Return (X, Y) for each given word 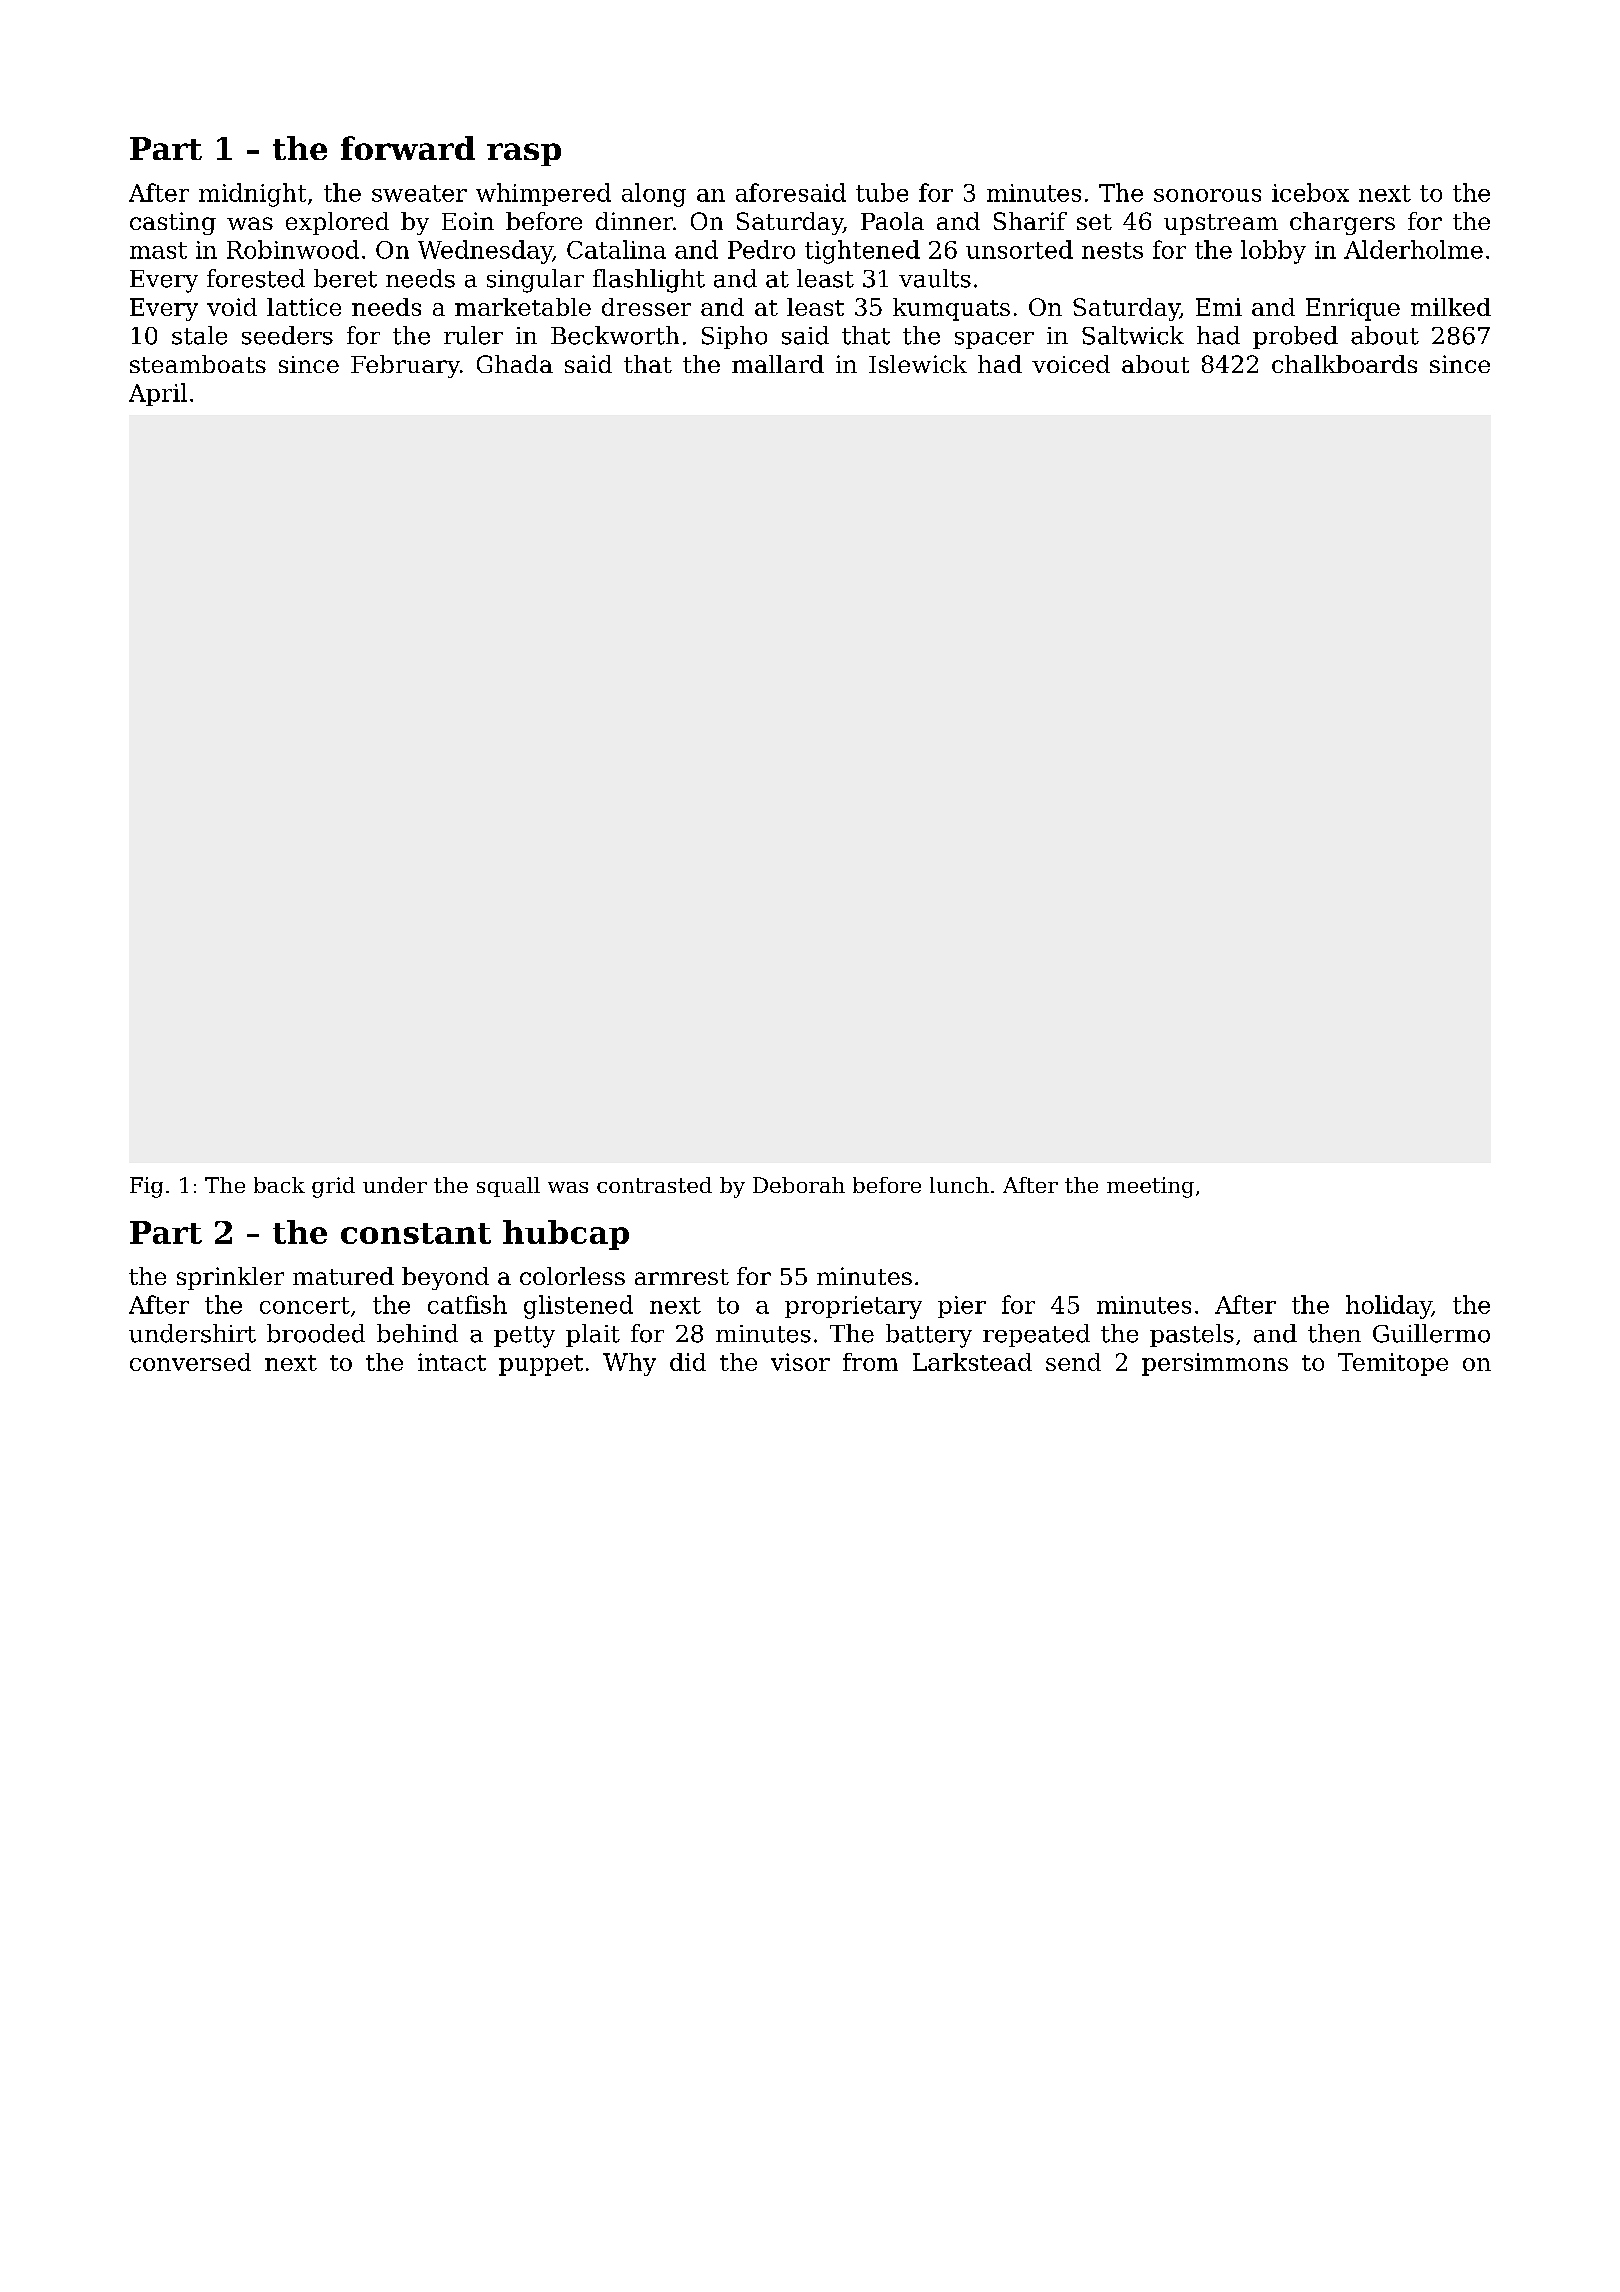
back (279, 1185)
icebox (1310, 192)
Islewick (918, 364)
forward (408, 148)
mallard (778, 364)
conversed (190, 1362)
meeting (1150, 1187)
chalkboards (1344, 364)
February (405, 366)
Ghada (515, 364)
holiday (1389, 1307)
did (688, 1362)
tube (882, 192)
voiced (1071, 364)
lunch (959, 1185)
